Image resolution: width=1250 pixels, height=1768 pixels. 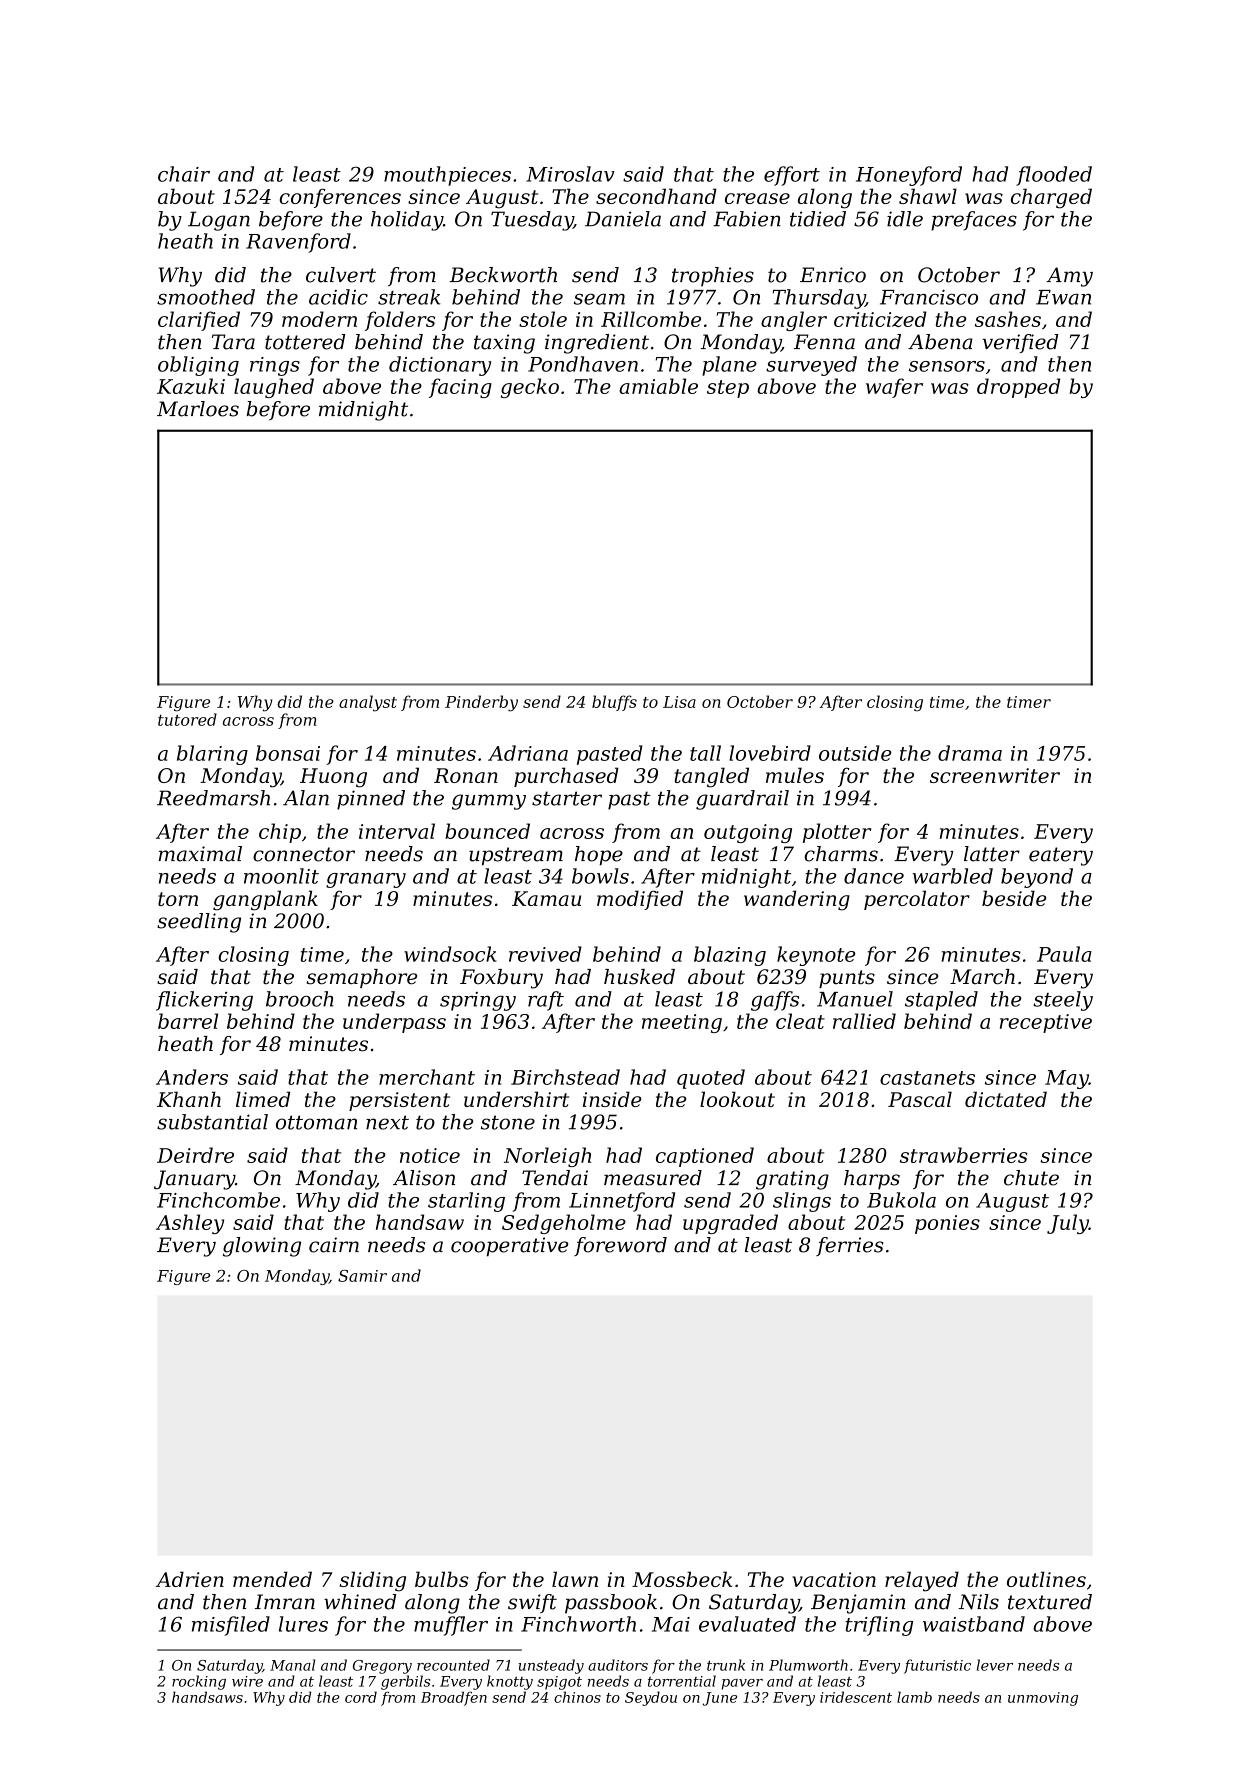 I want to click on upstream, so click(x=516, y=856).
